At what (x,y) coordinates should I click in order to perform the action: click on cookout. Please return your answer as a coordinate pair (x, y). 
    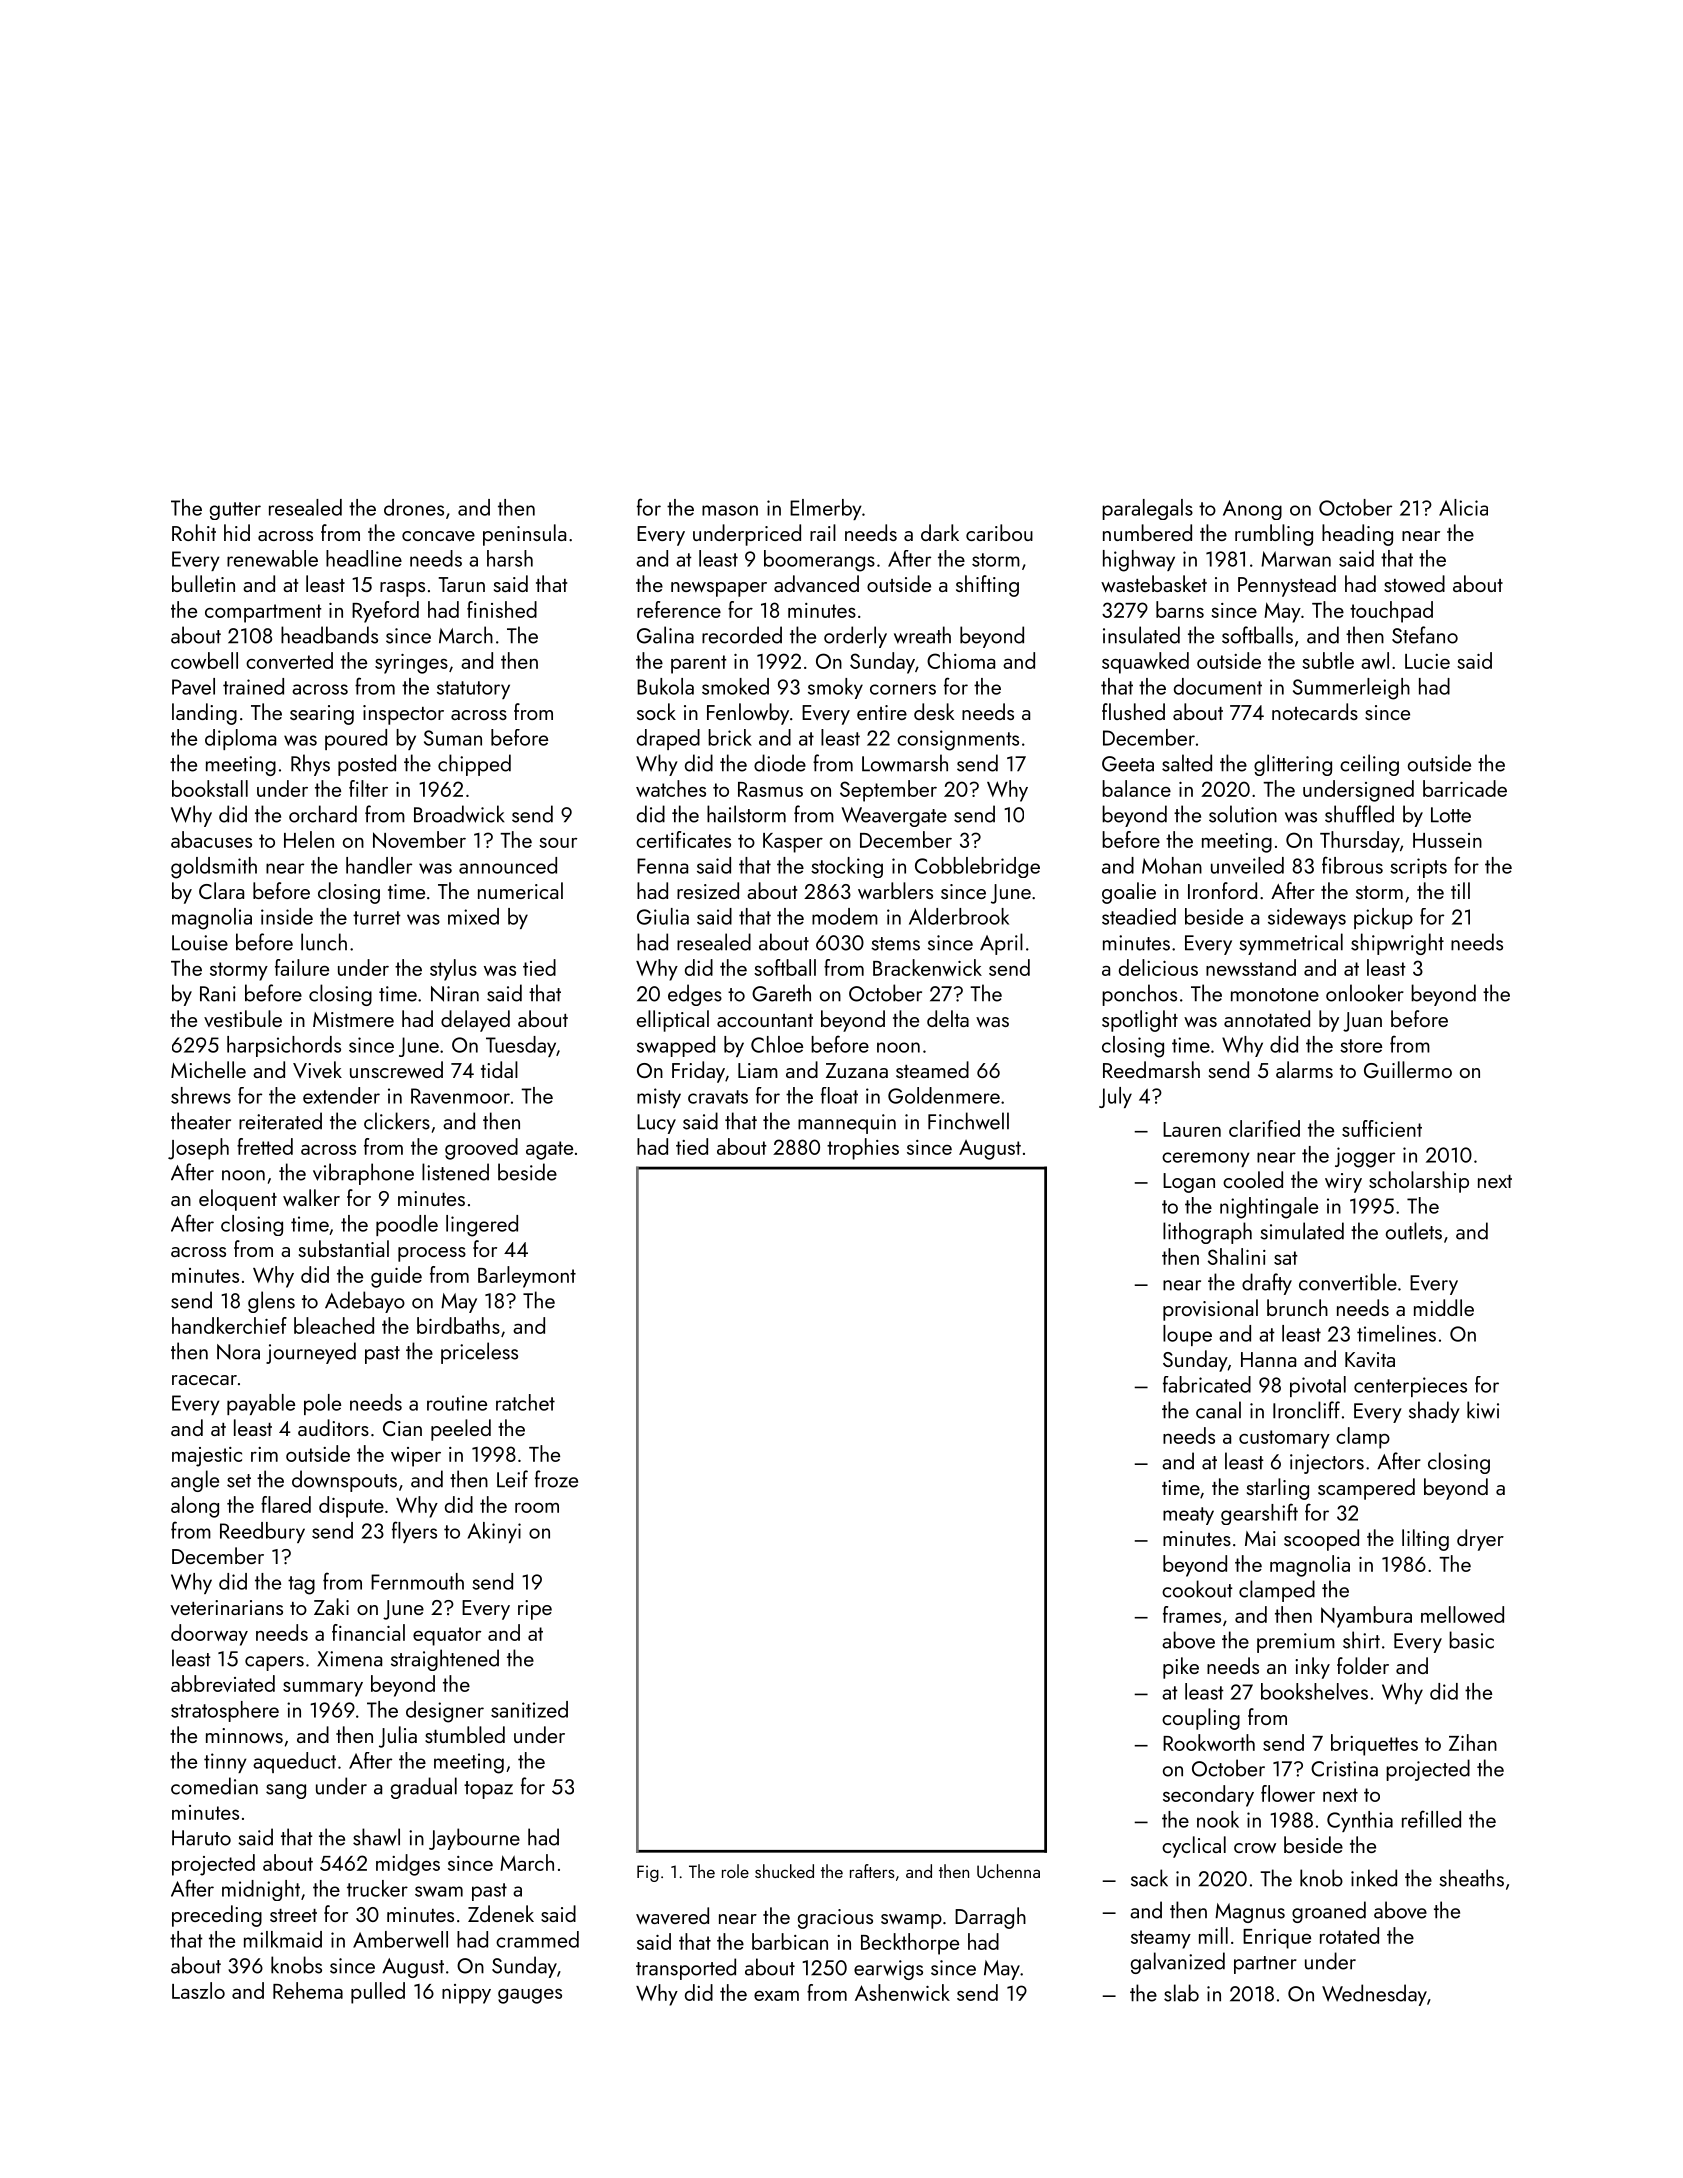
    Looking at the image, I should click on (1197, 1589).
